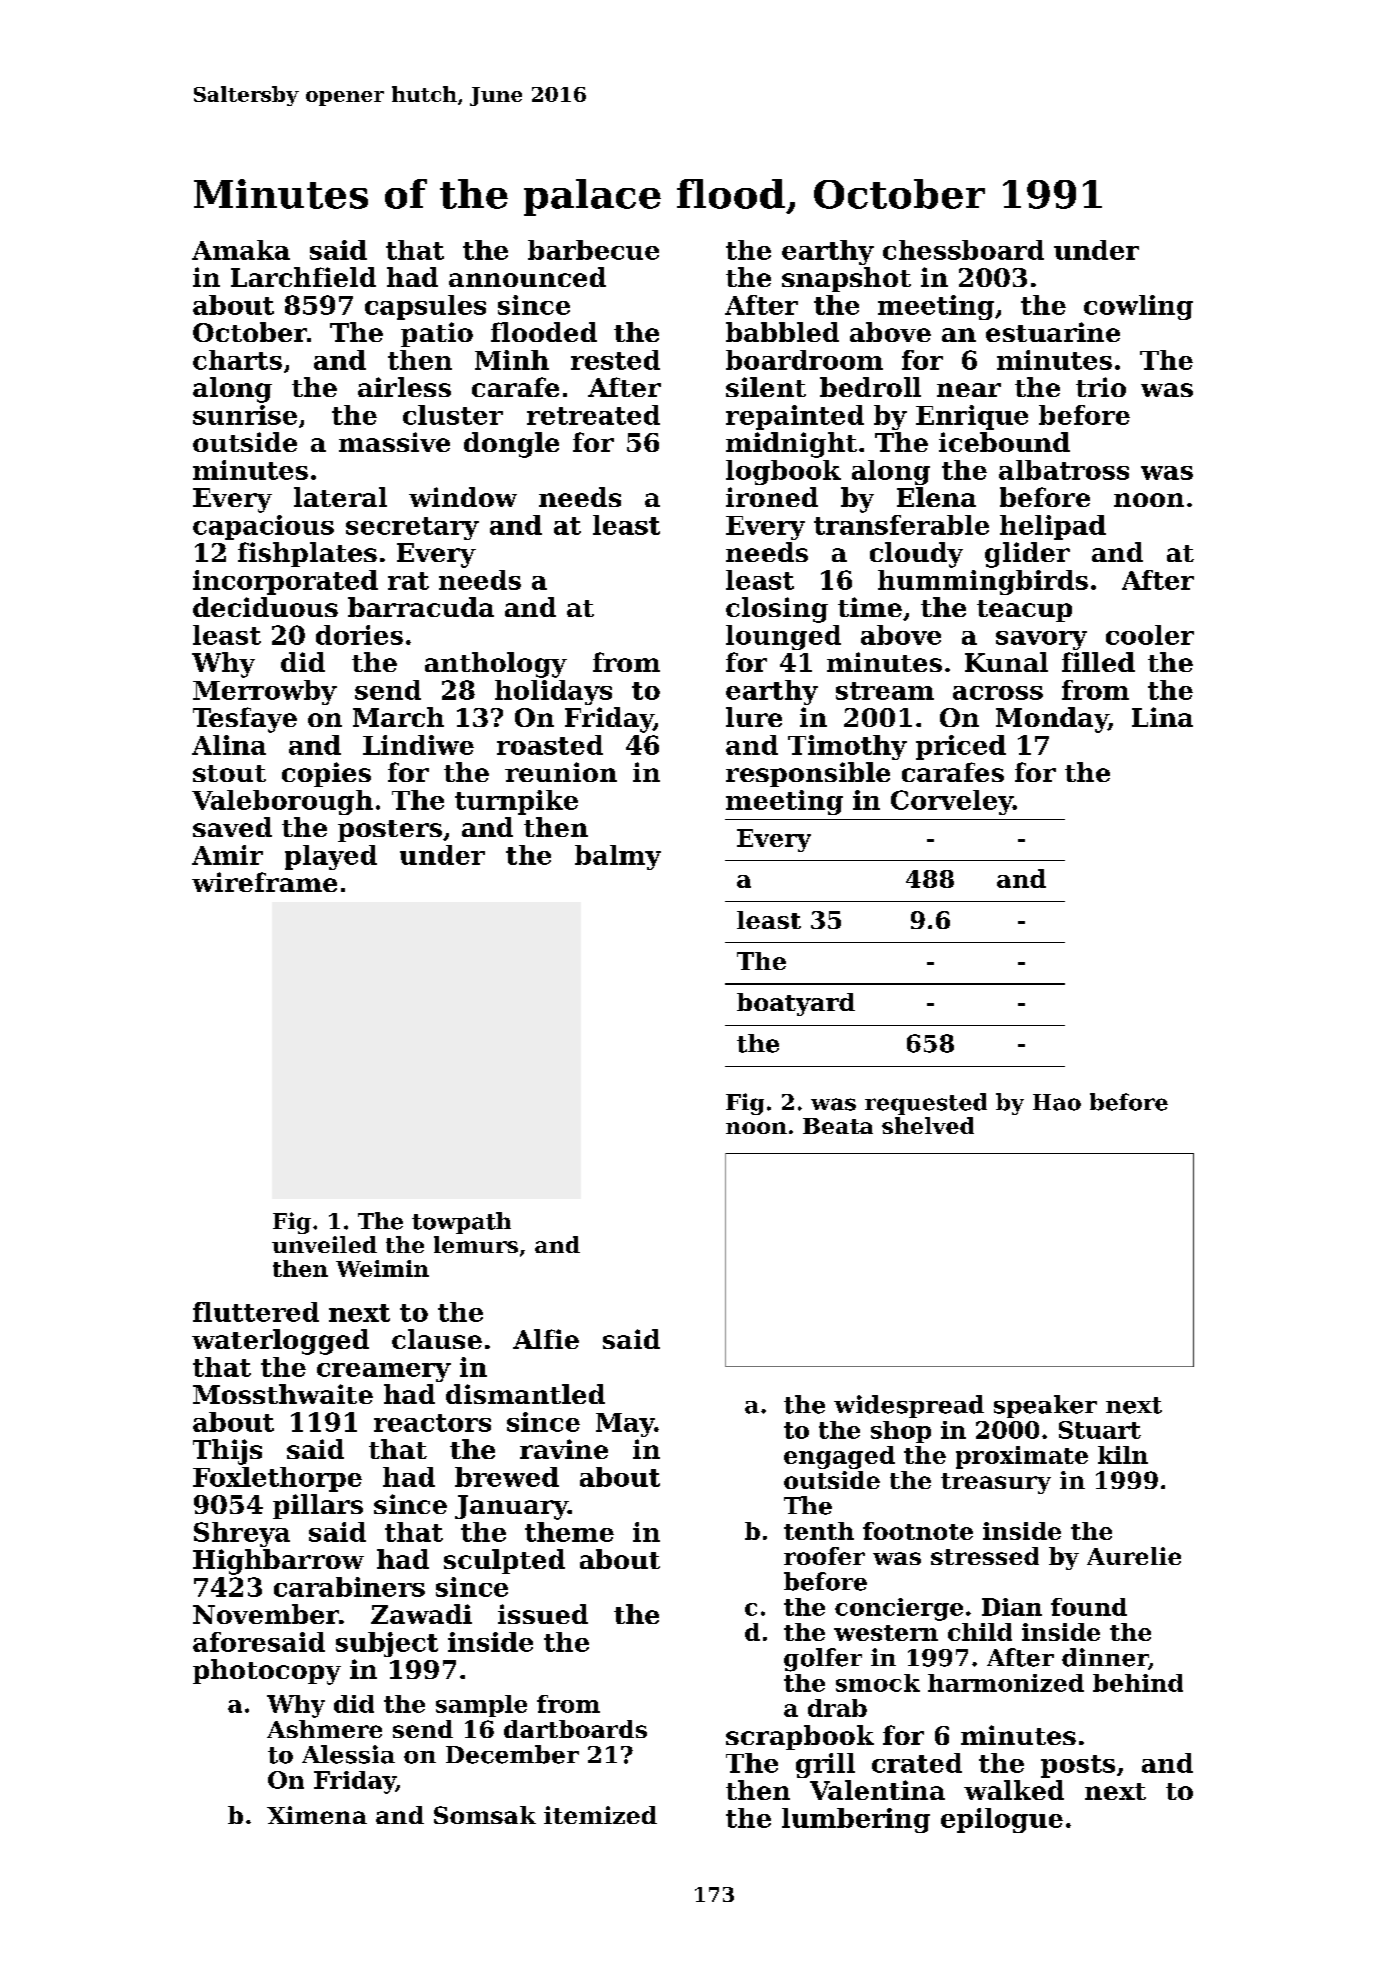 The width and height of the screenshot is (1386, 1969). Describe the element at coordinates (241, 250) in the screenshot. I see `Amaka` at that location.
